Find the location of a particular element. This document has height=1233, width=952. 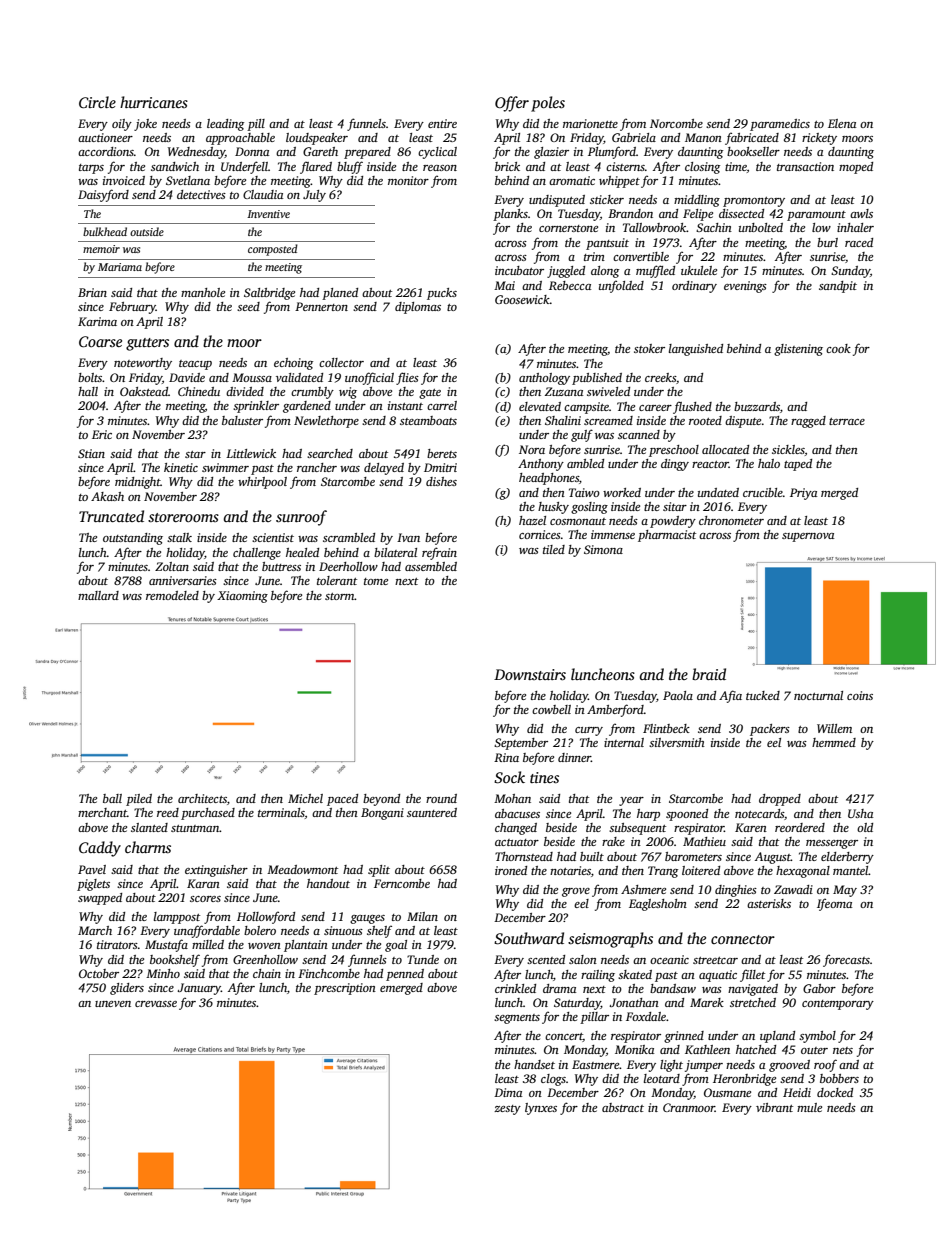

prescription is located at coordinates (345, 989).
